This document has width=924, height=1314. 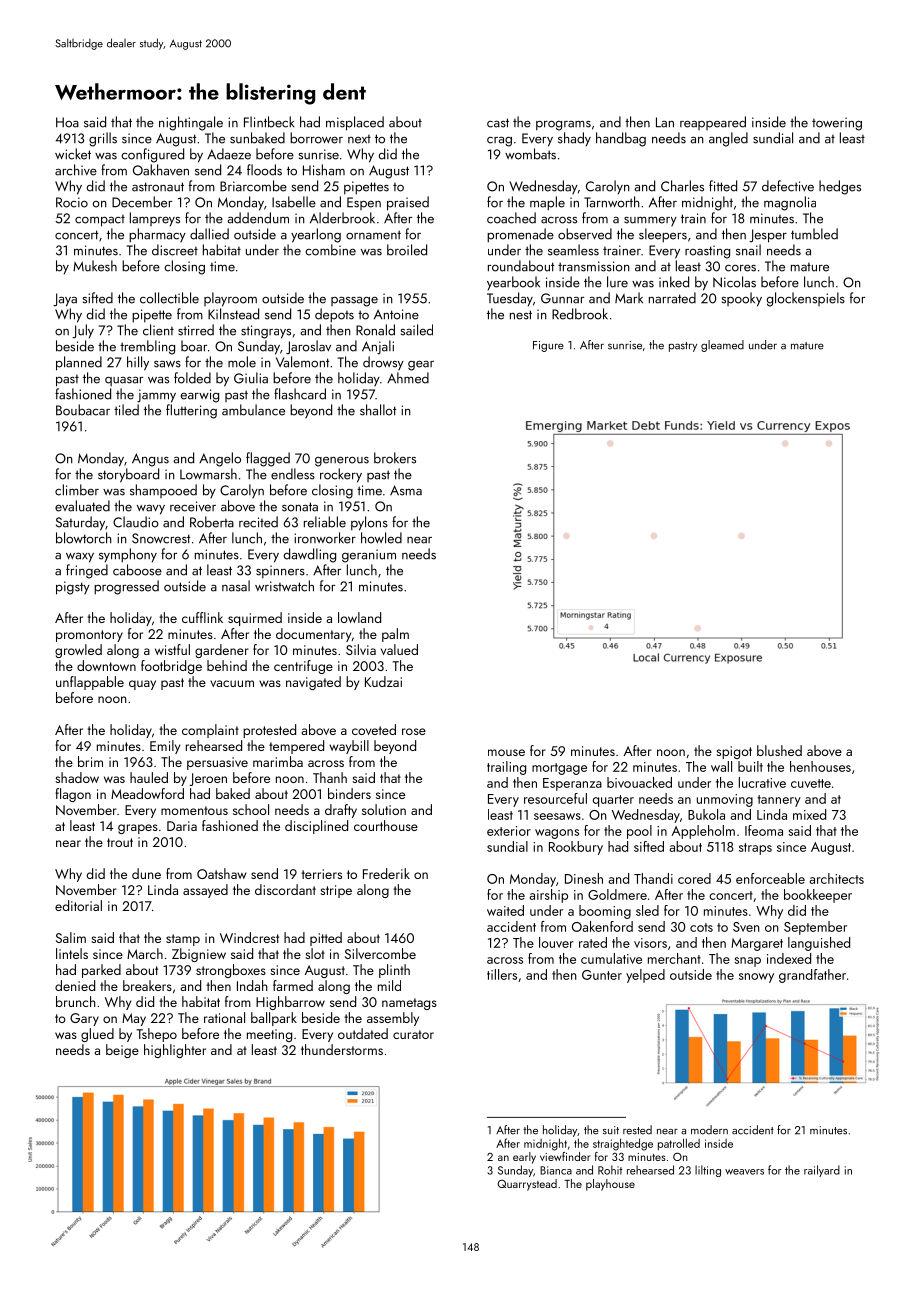 What do you see at coordinates (806, 299) in the document?
I see `glockenspiels` at bounding box center [806, 299].
